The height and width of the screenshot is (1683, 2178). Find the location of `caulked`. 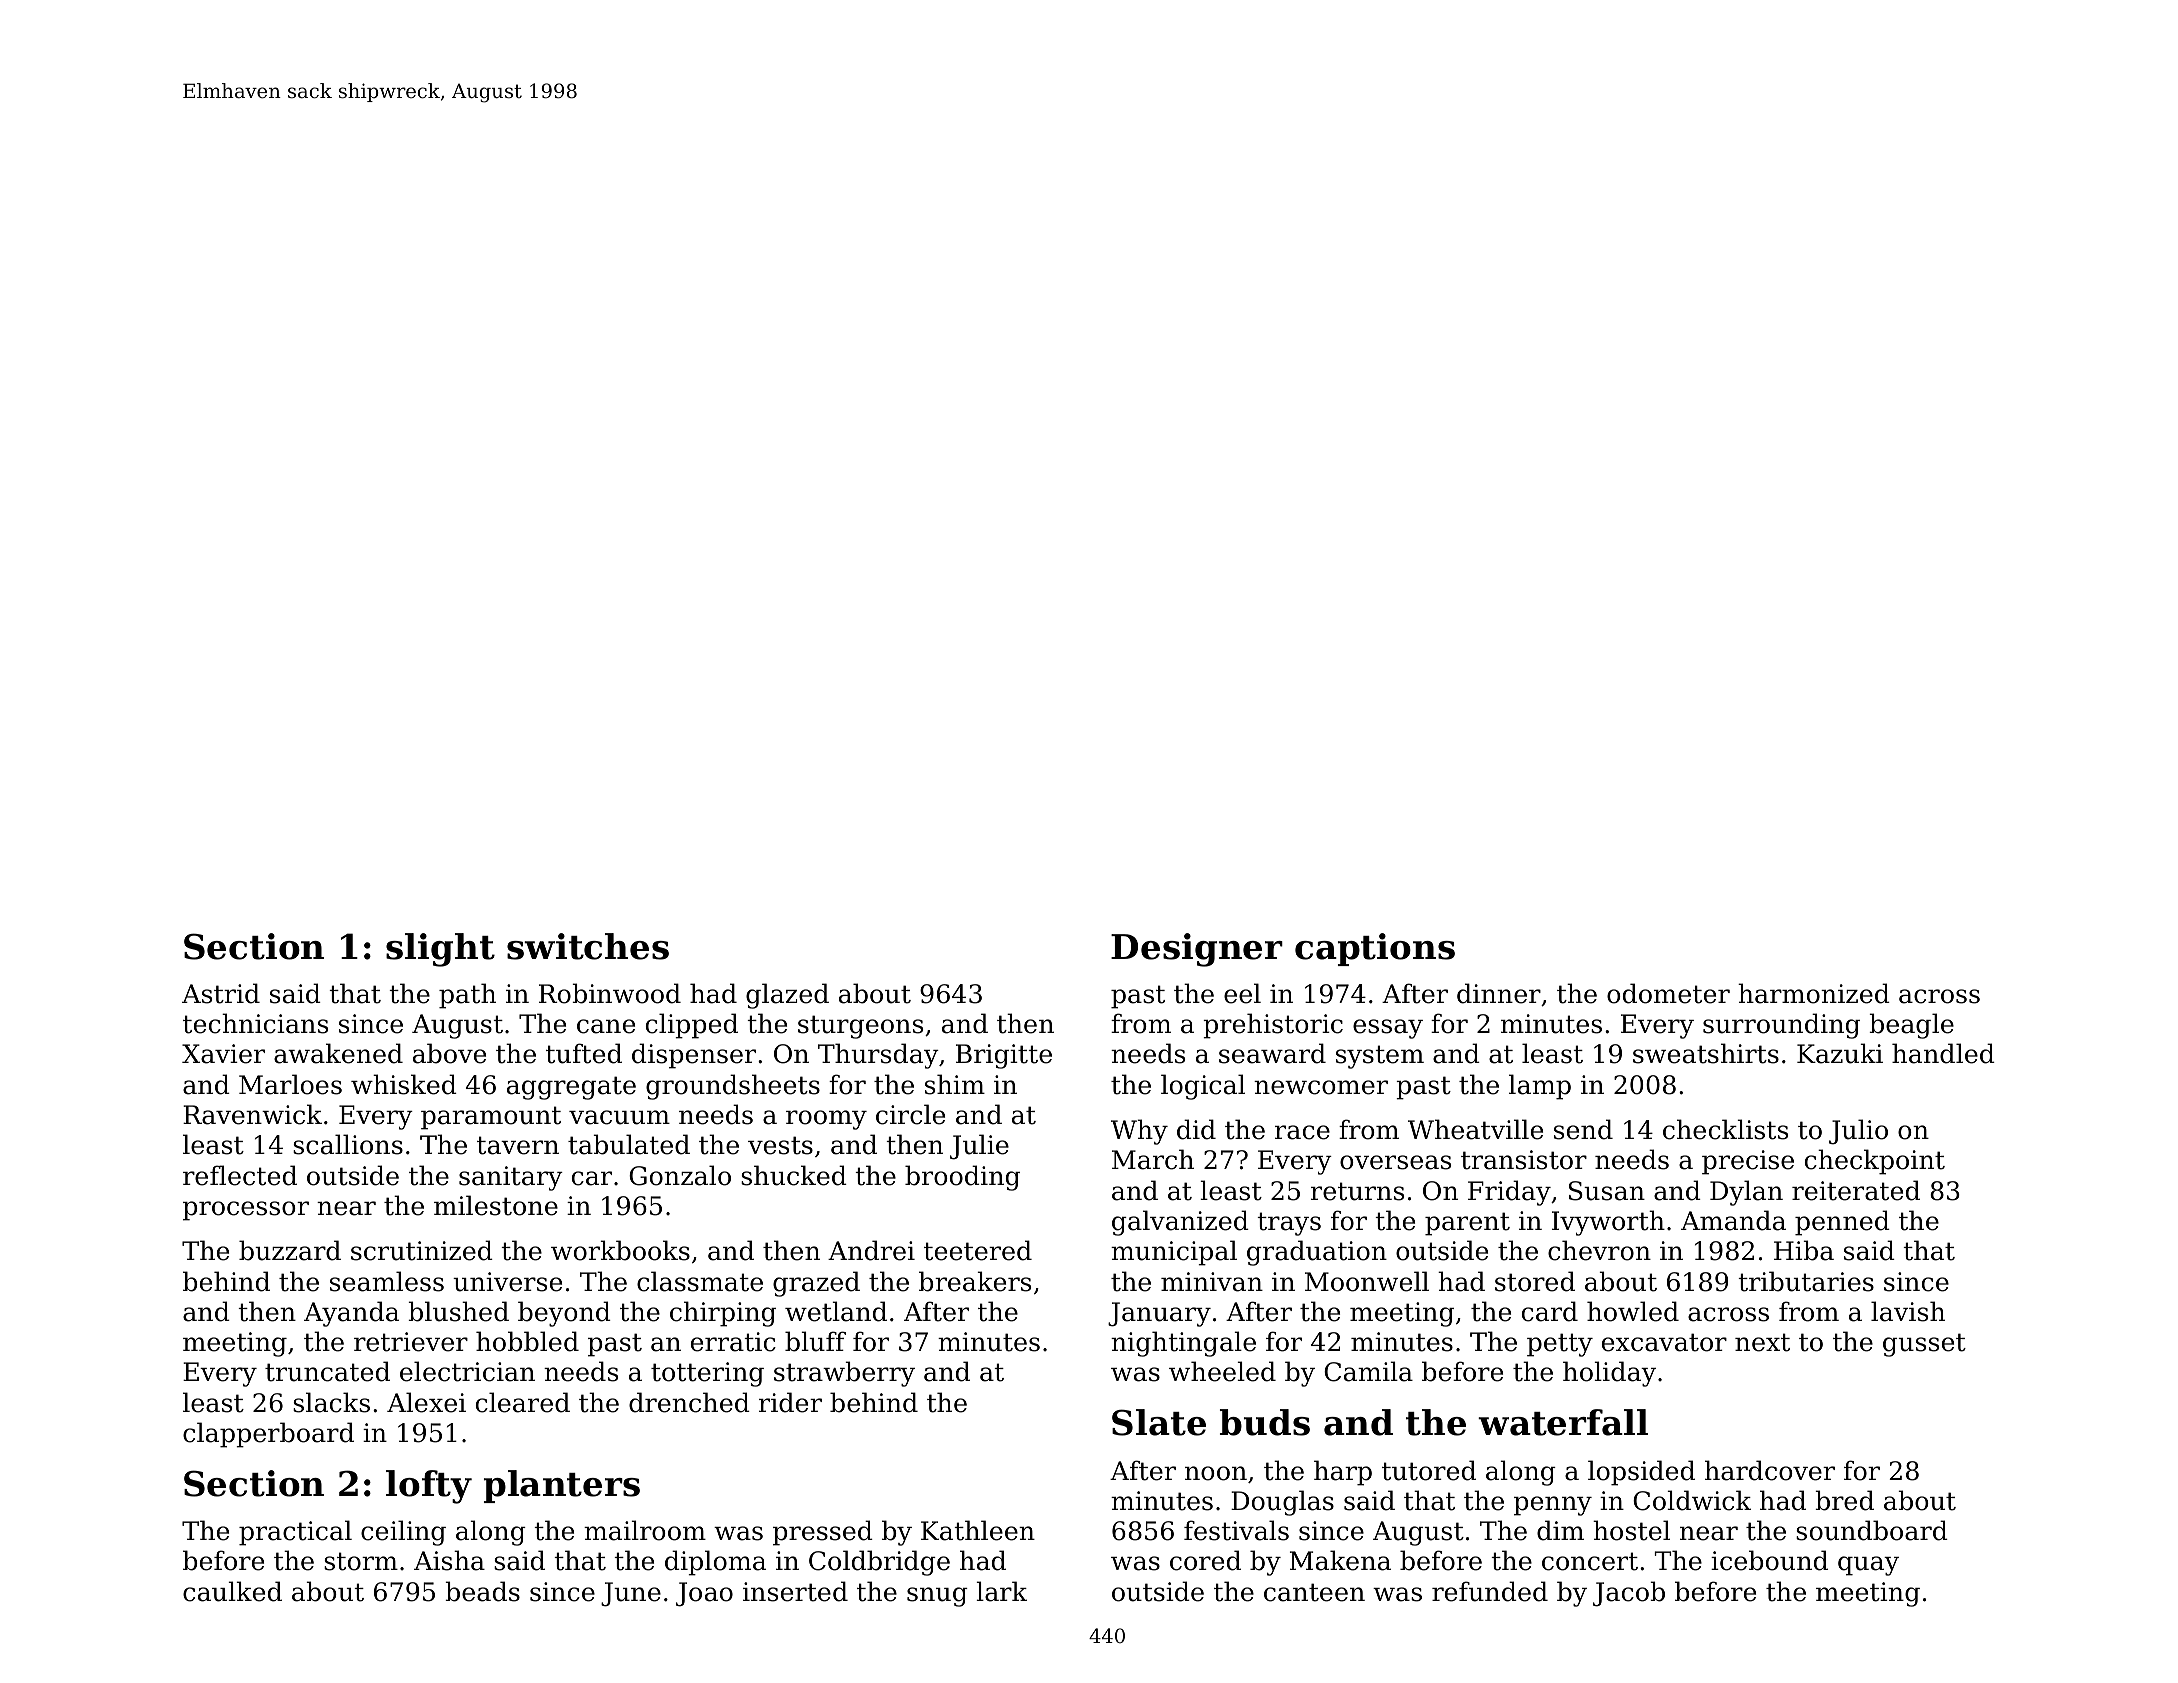

caulked is located at coordinates (232, 1591).
